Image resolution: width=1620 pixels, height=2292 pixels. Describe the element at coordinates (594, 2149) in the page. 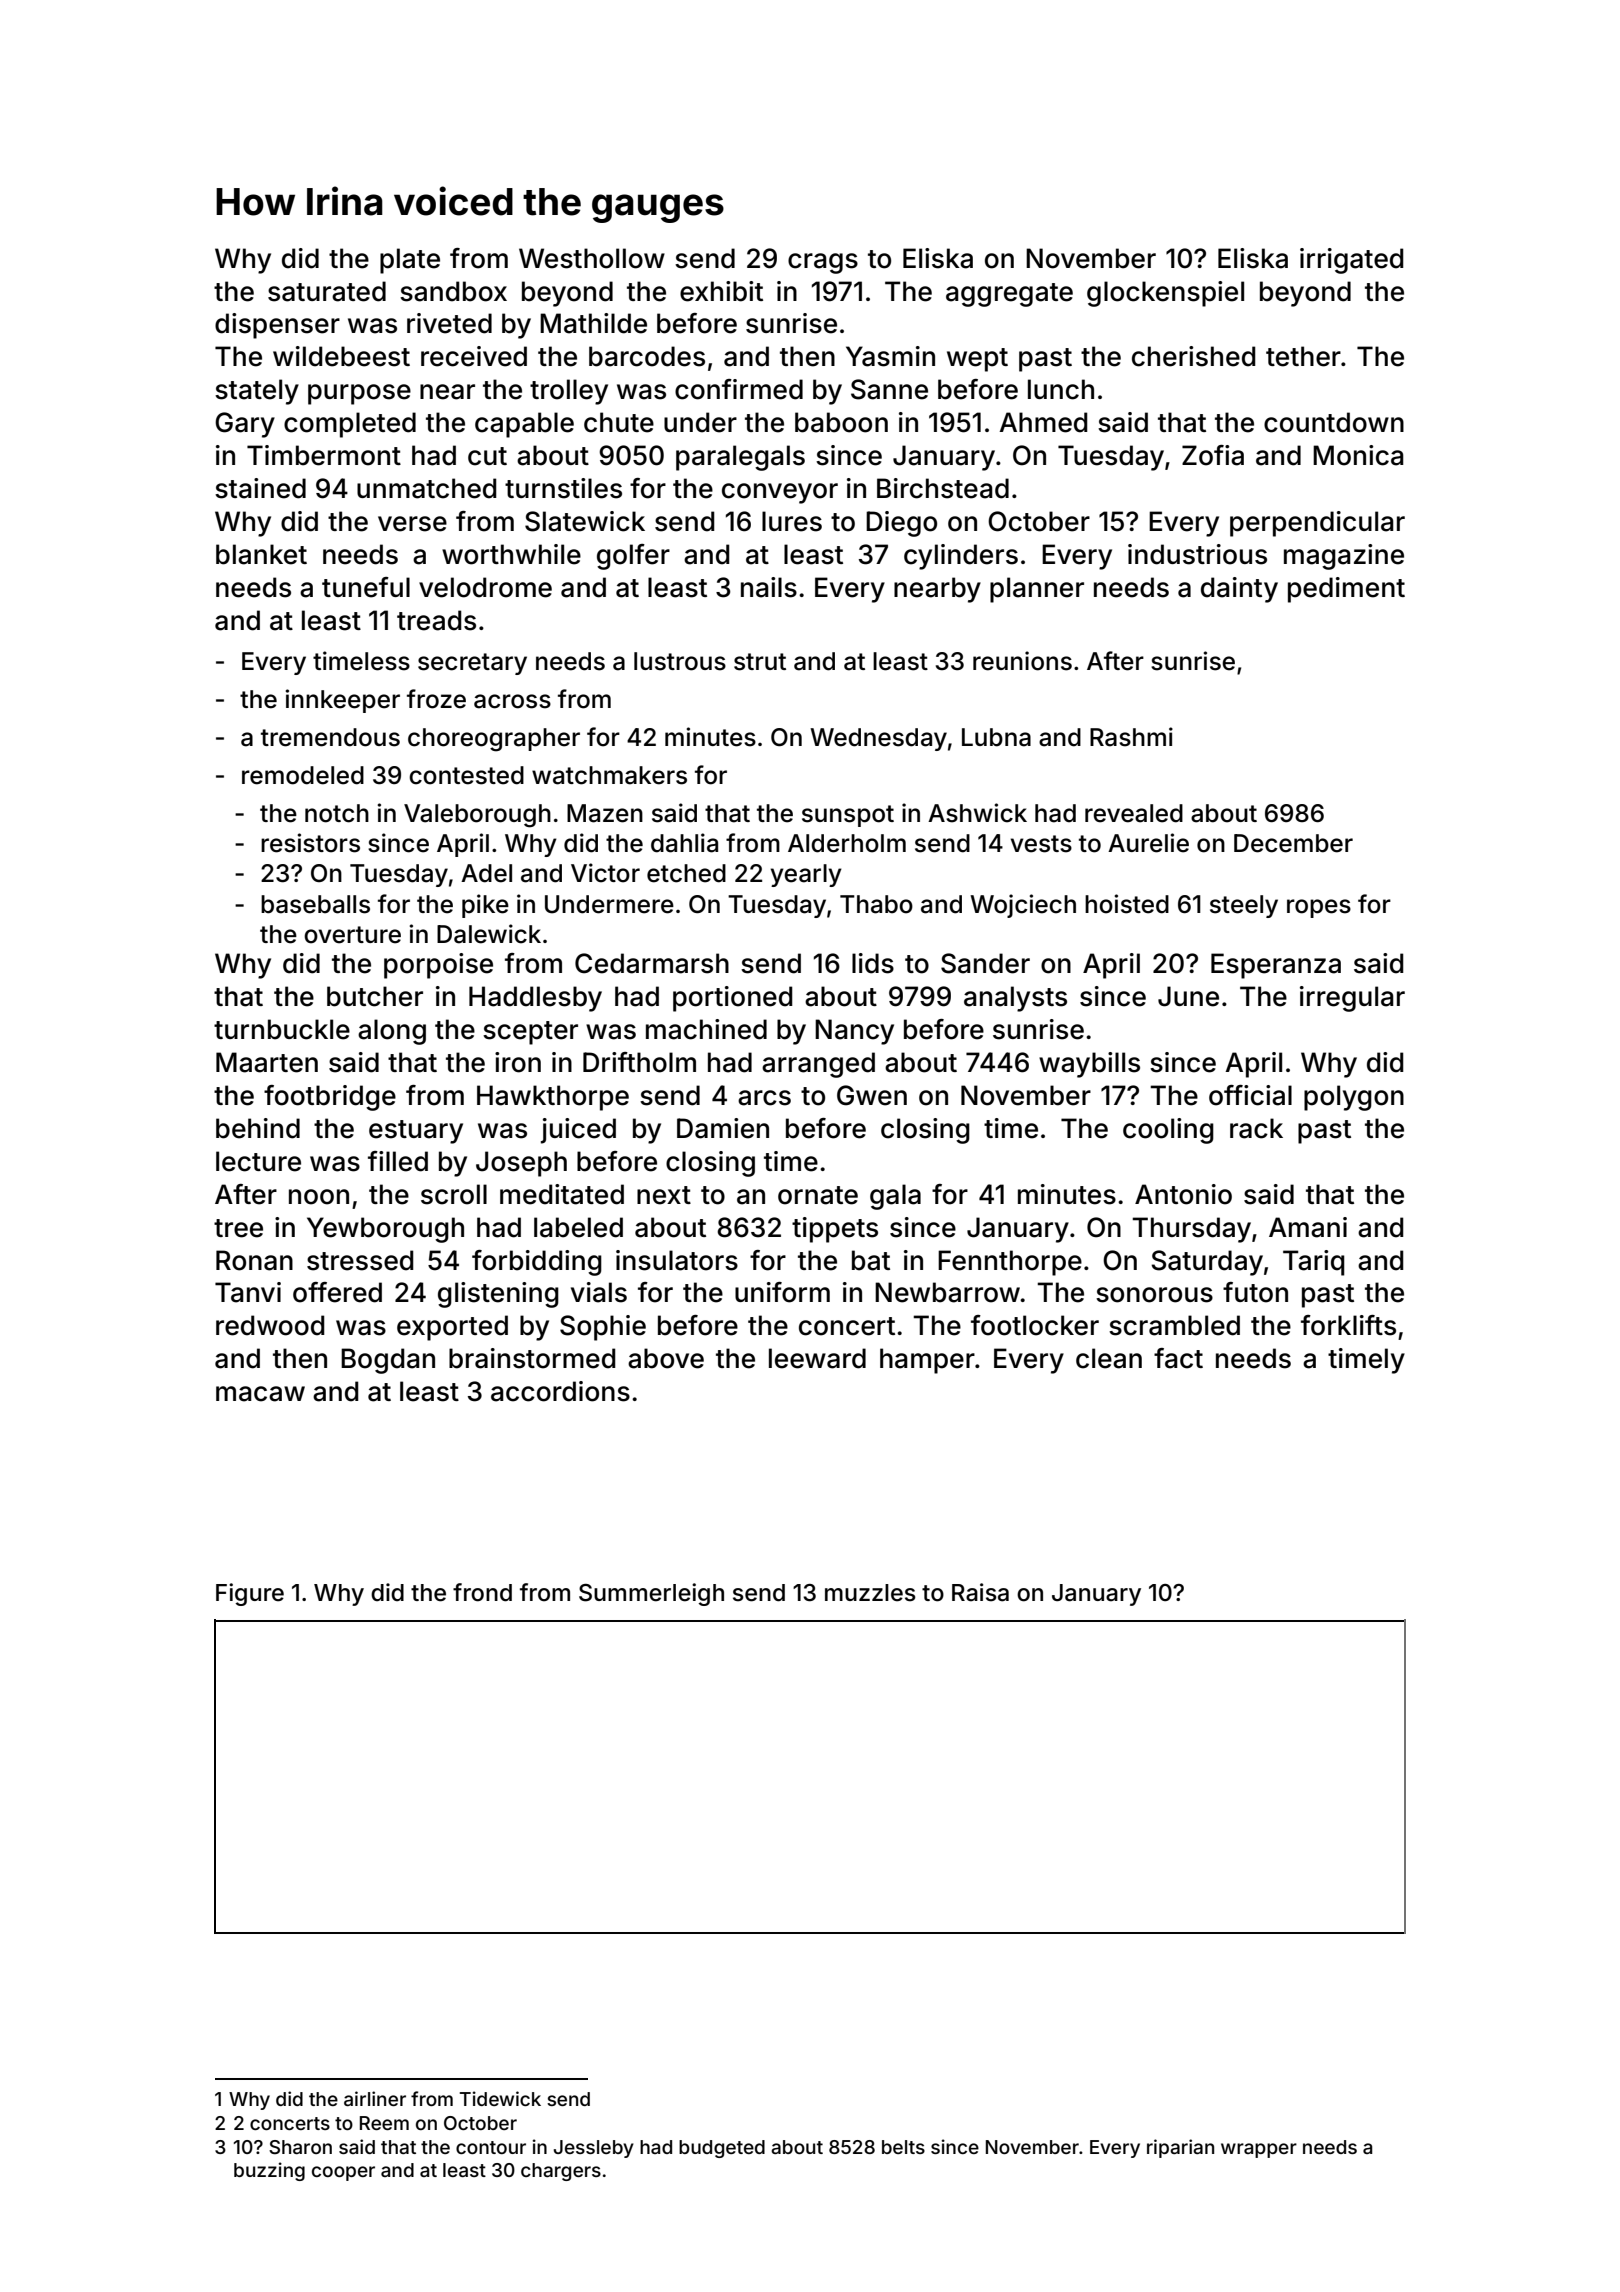

I see `Jessleby` at that location.
